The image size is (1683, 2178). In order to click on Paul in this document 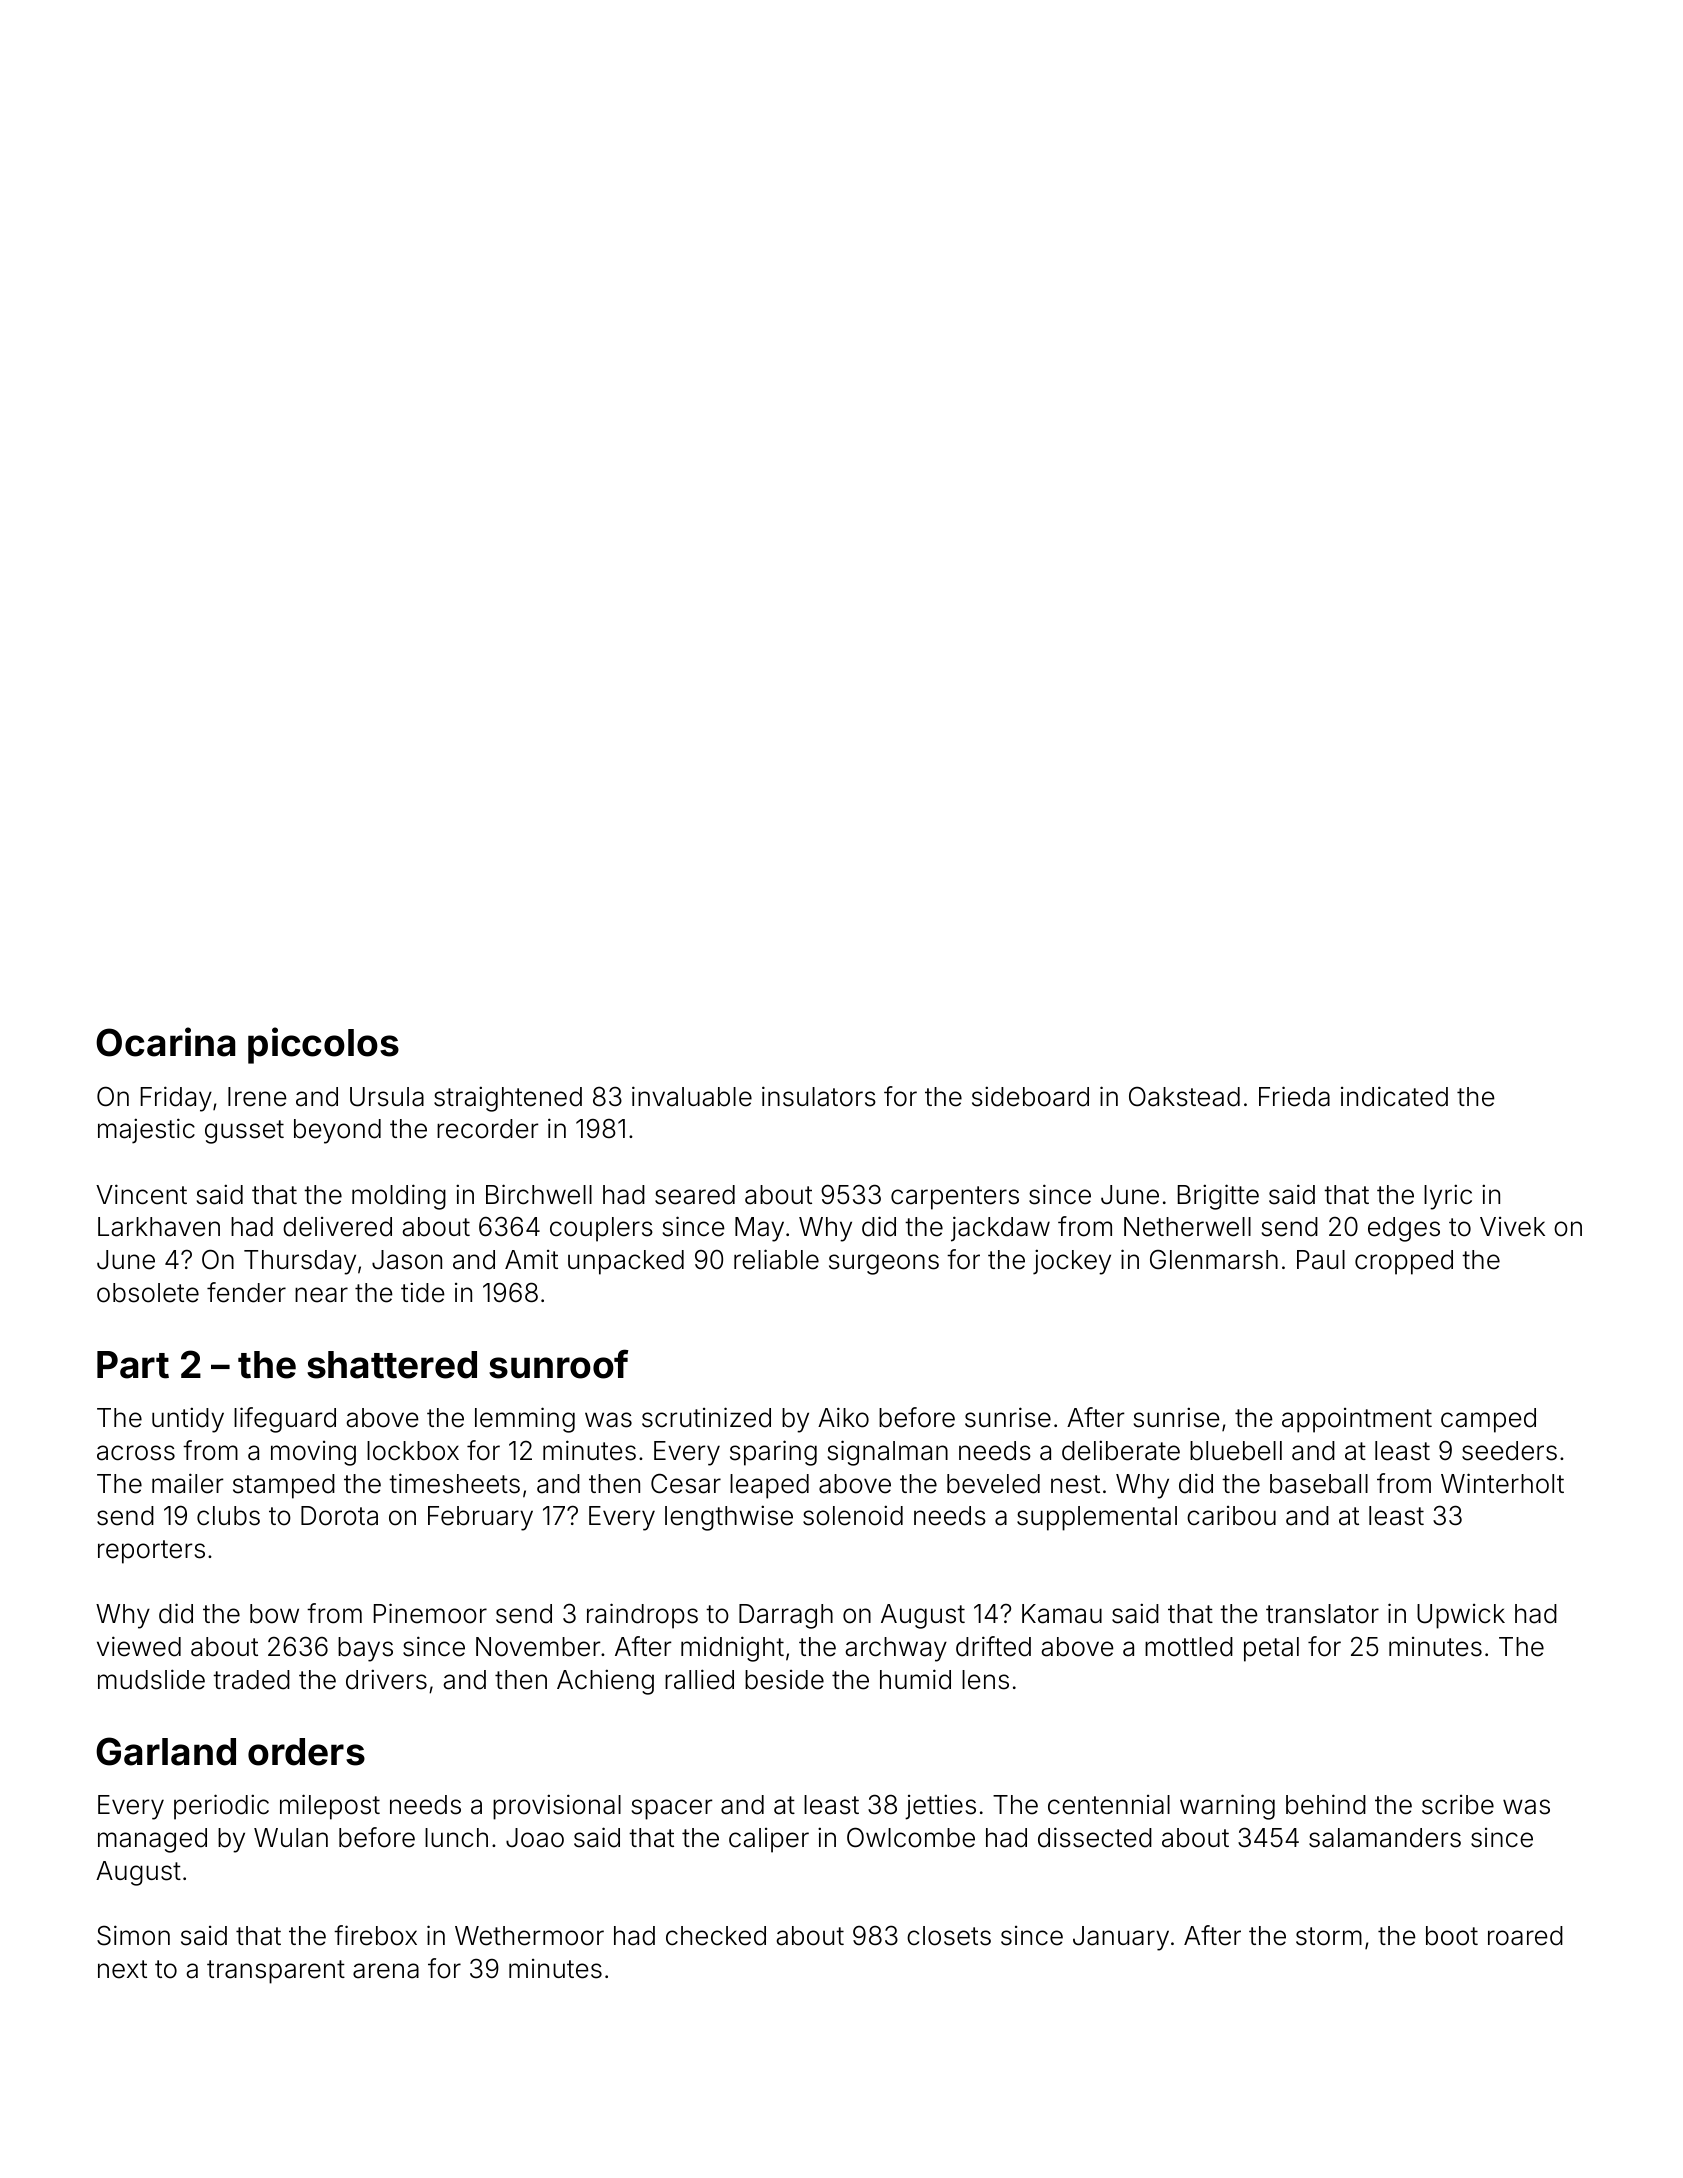, I will do `click(1321, 1260)`.
